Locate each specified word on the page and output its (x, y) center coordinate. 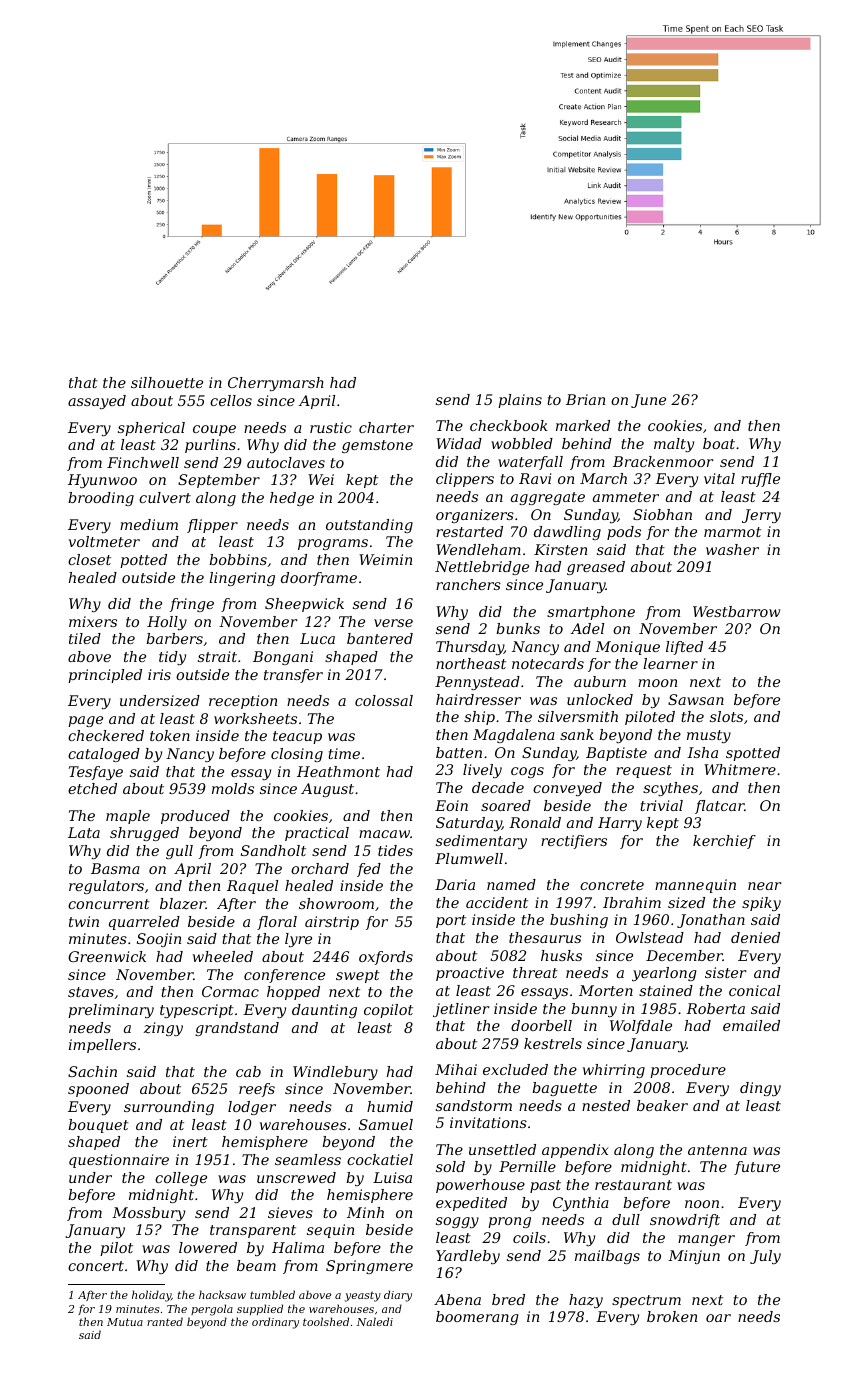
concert (96, 1266)
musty (709, 736)
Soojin (159, 940)
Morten (606, 990)
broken (672, 1316)
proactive (470, 974)
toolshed (326, 1321)
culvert (165, 497)
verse (393, 623)
